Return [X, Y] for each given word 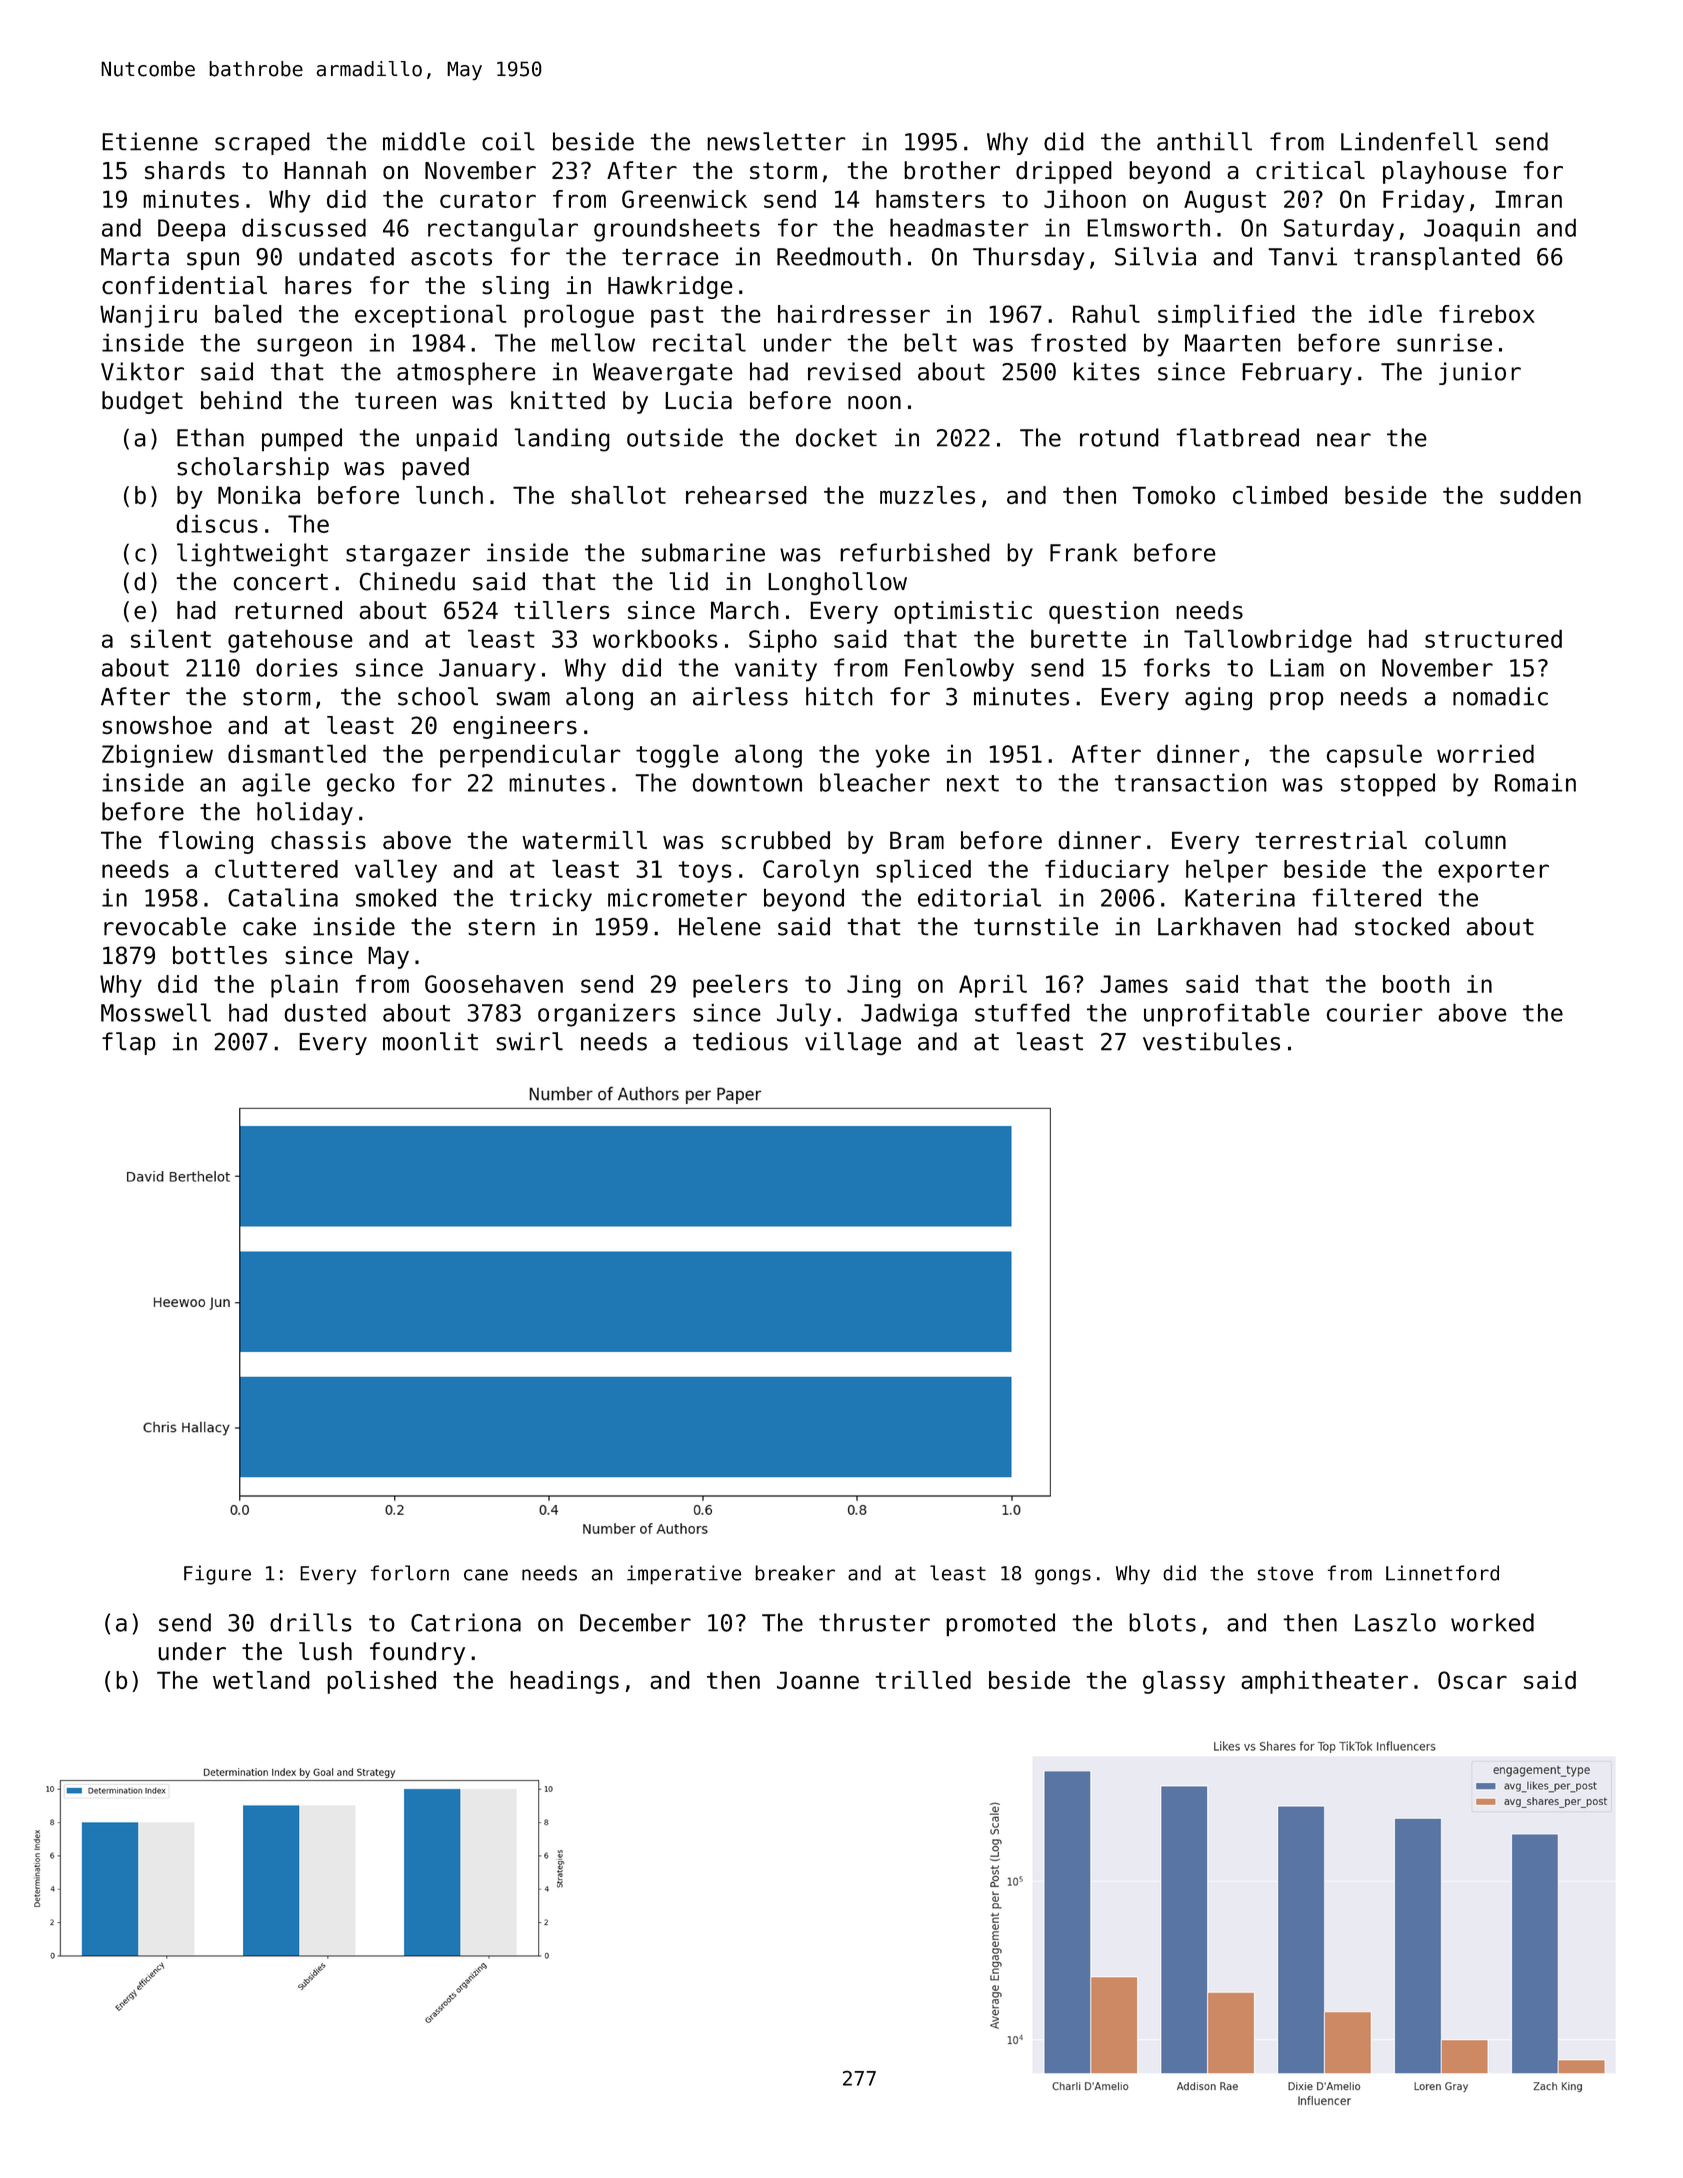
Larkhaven [1219, 926]
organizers [606, 1015]
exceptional [431, 316]
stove [1285, 1573]
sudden [1540, 495]
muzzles [927, 495]
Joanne [818, 1680]
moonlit [430, 1041]
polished [381, 1682]
